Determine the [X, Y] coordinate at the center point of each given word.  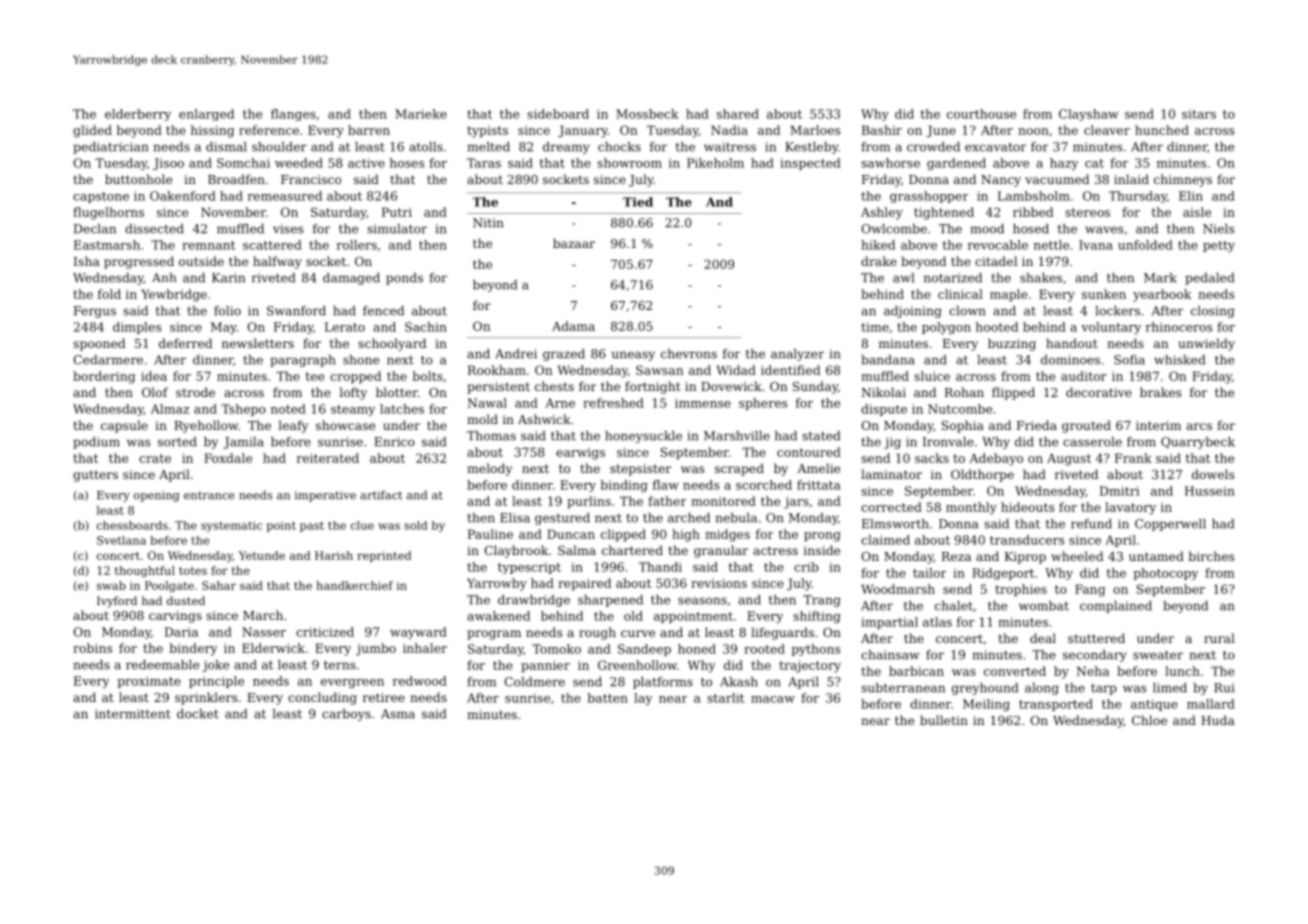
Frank [1133, 458]
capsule [124, 426]
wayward [418, 633]
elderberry [138, 115]
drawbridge [534, 601]
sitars [1199, 114]
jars [796, 502]
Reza [956, 556]
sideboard [558, 114]
